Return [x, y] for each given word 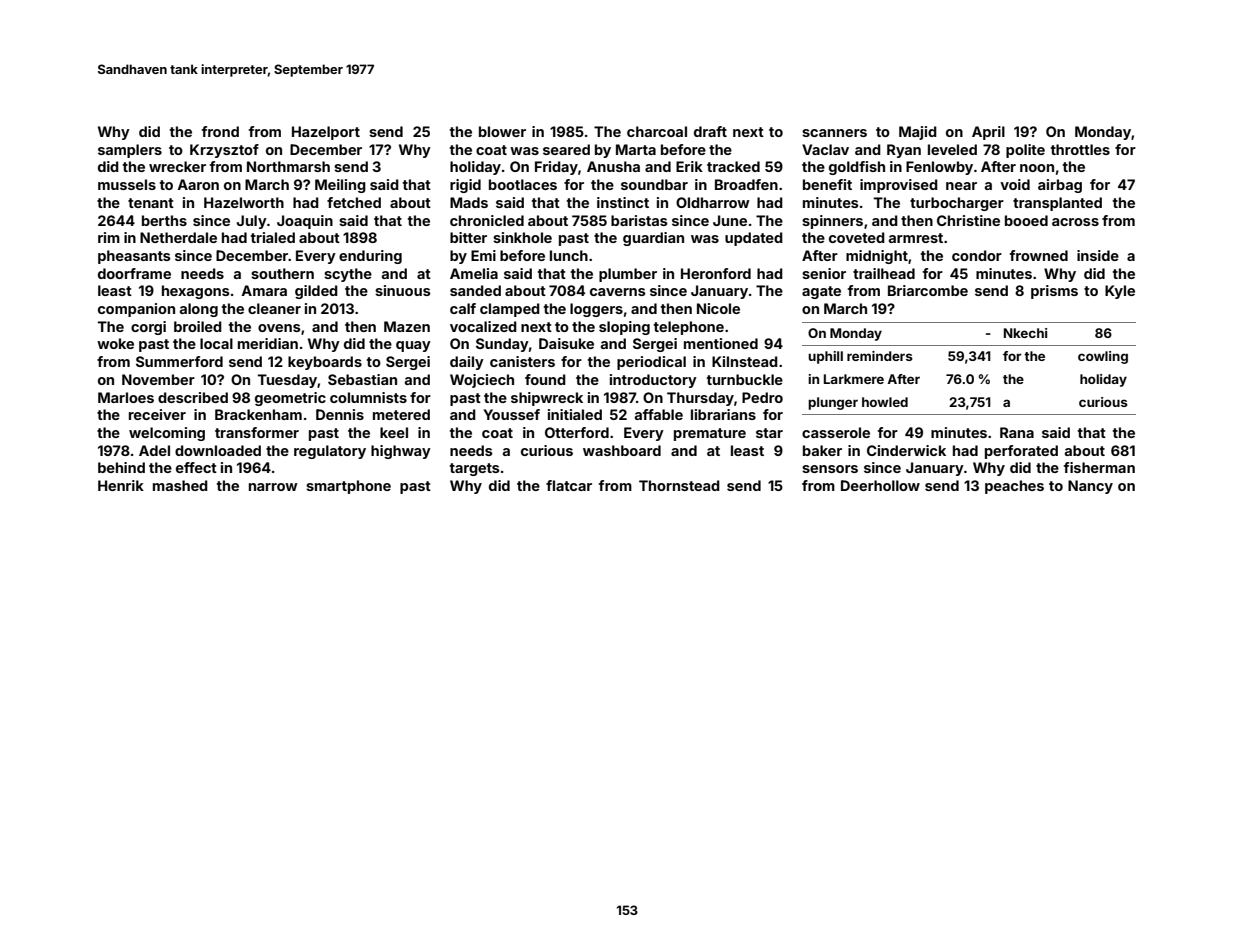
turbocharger [957, 204]
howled [885, 402]
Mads [469, 202]
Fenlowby [939, 168]
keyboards [325, 363]
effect [196, 467]
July [252, 222]
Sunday [502, 345]
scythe [348, 275]
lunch [569, 255]
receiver [157, 414]
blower [502, 131]
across [1075, 222]
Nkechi [1025, 333]
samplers [130, 151]
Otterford [577, 432]
